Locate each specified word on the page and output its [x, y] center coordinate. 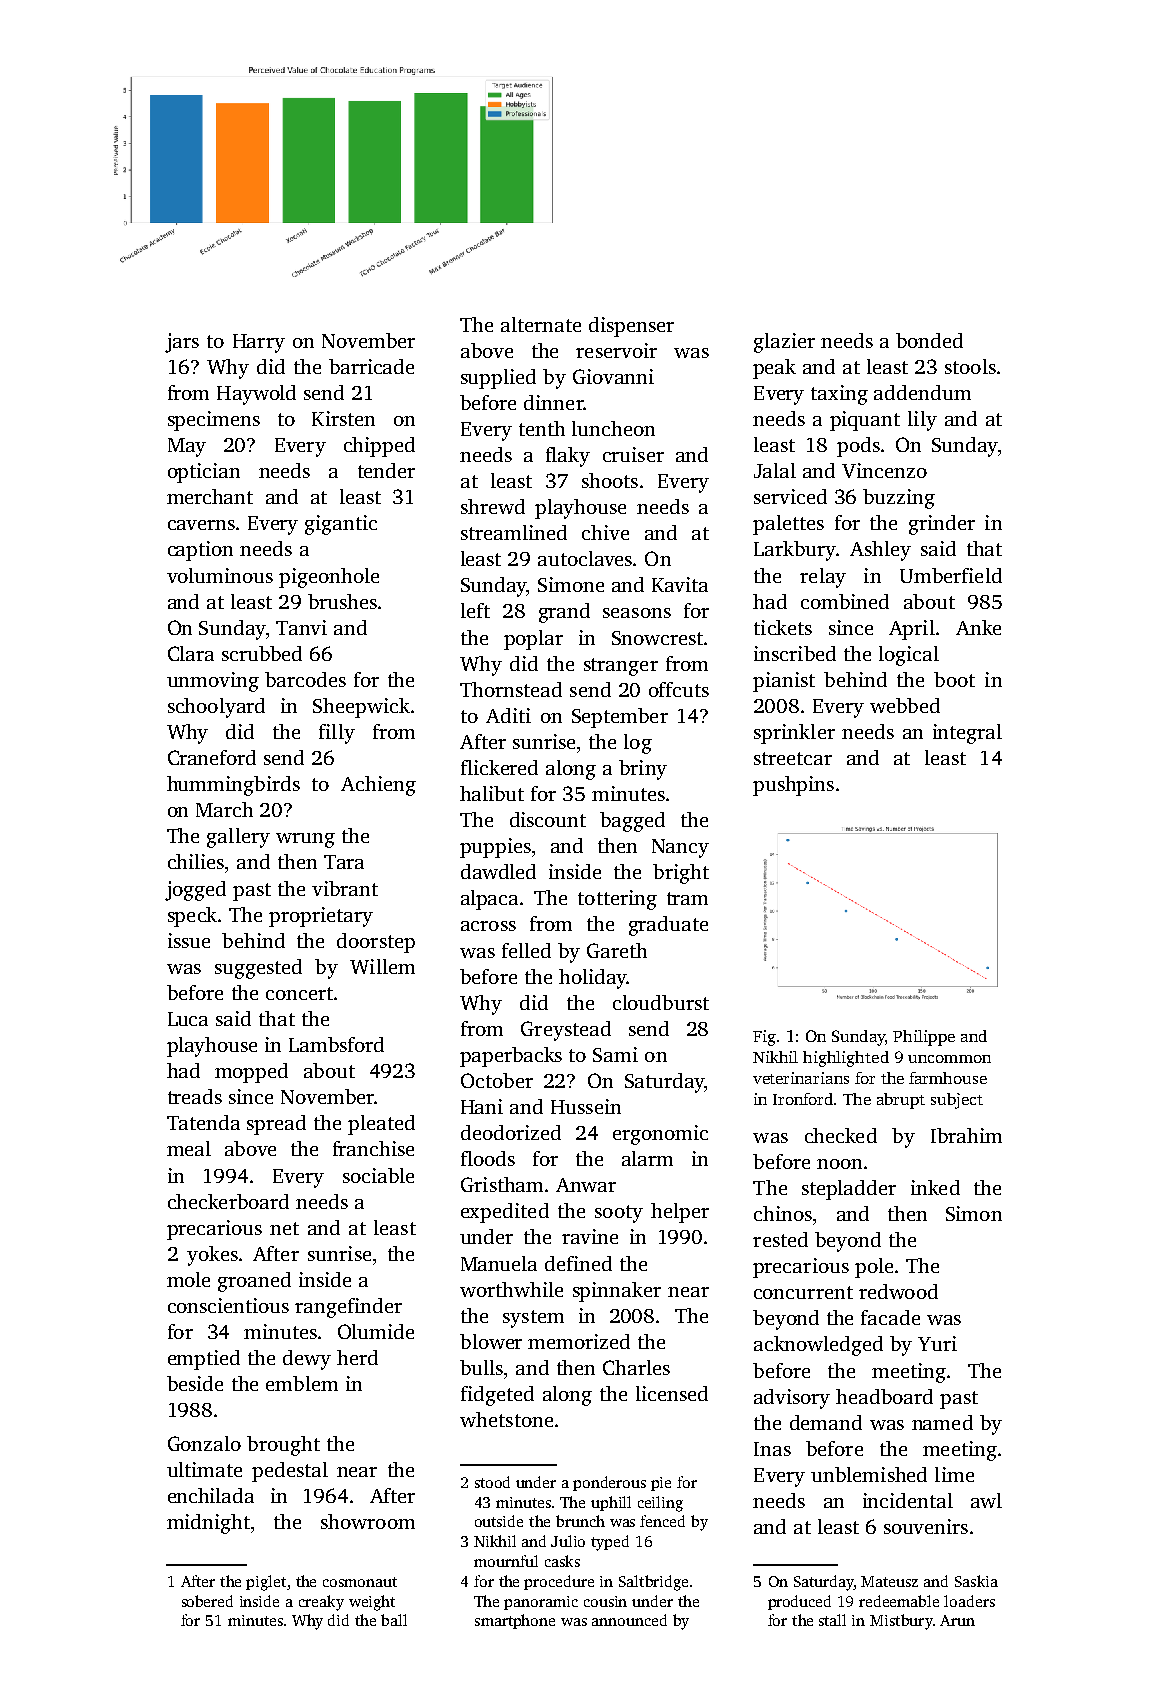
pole [874, 1268]
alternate [541, 324]
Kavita [680, 584]
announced [629, 1620]
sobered [207, 1601]
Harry [259, 343]
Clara [191, 653]
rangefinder [348, 1308]
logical [909, 656]
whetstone [506, 1419]
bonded [929, 340]
